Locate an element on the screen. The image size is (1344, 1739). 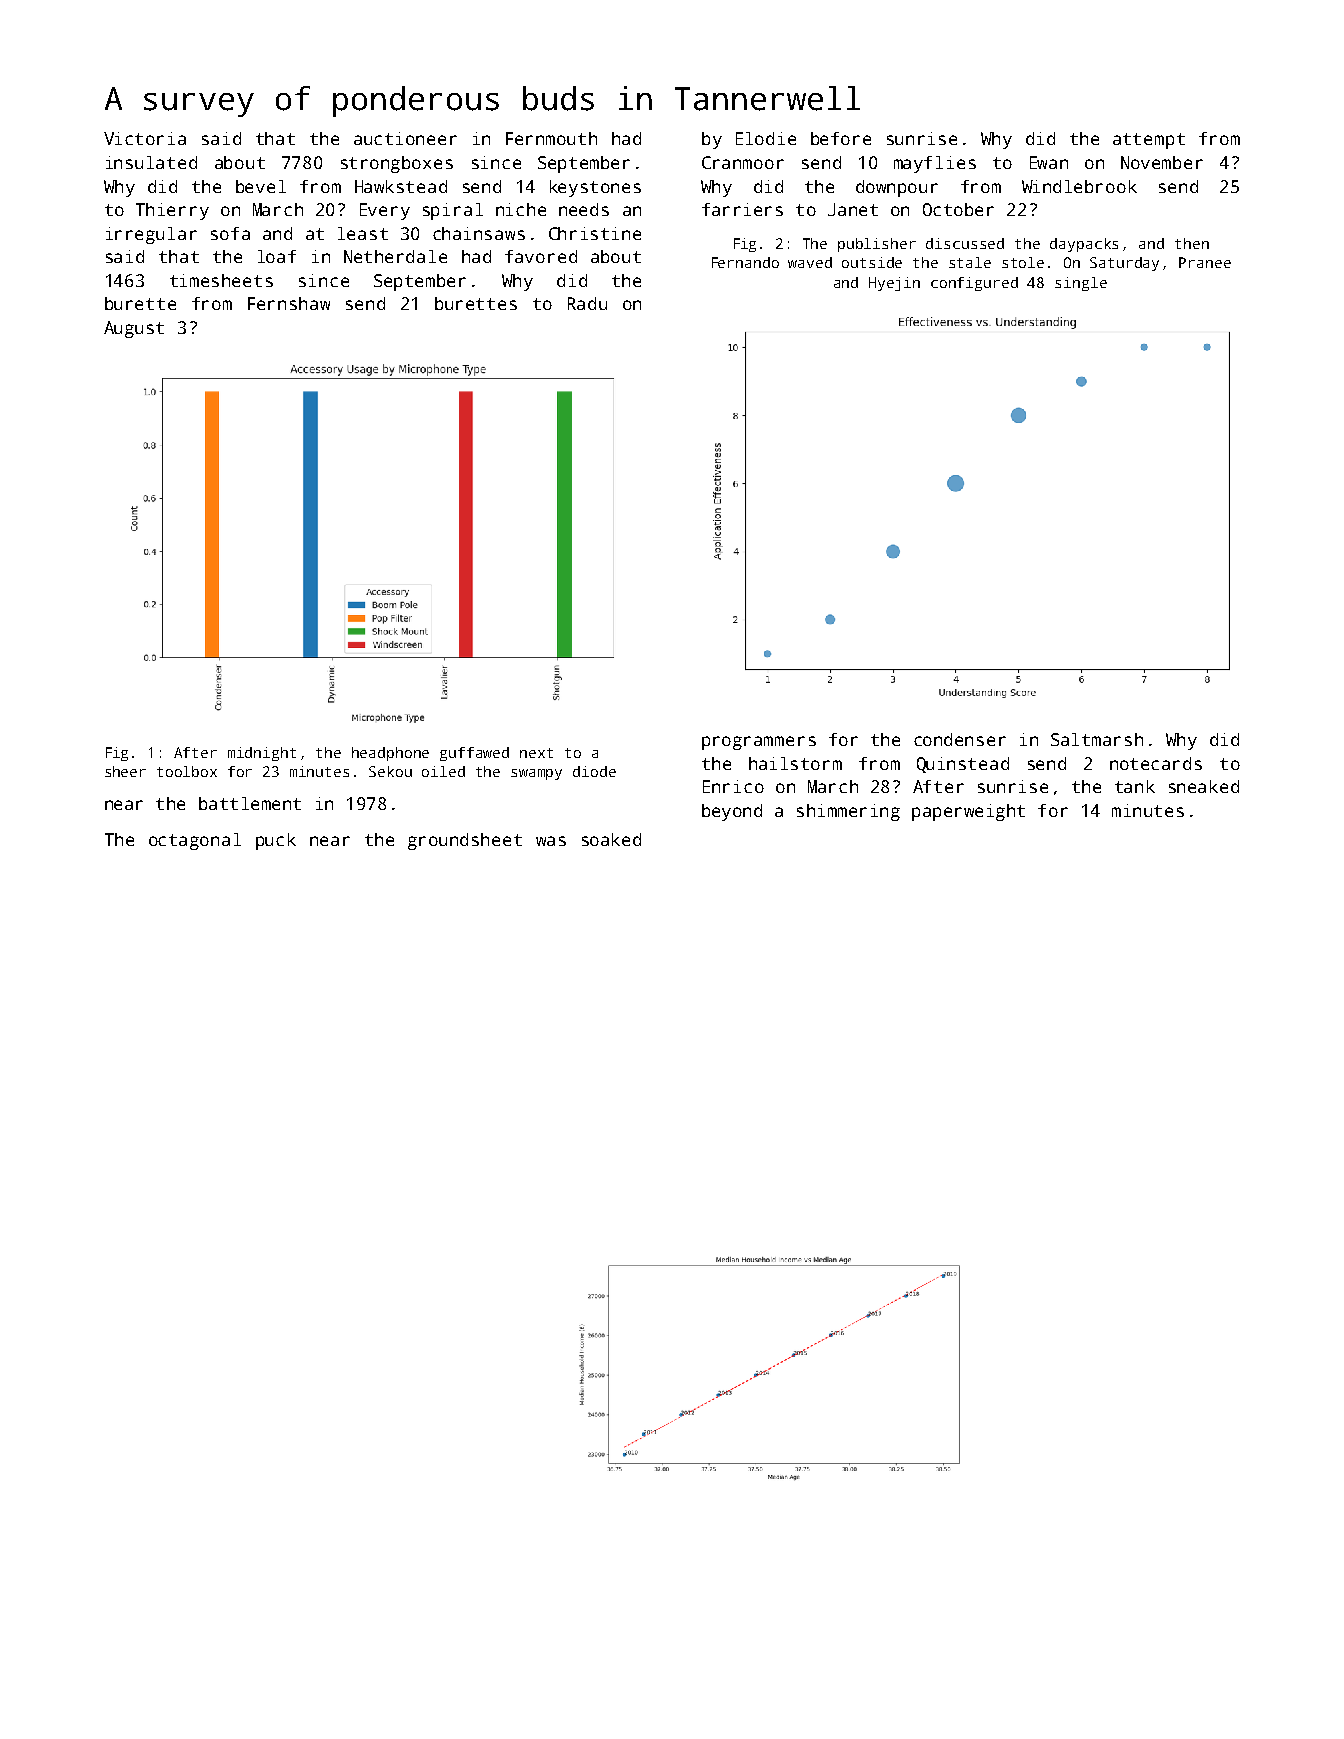
headphone is located at coordinates (390, 754).
